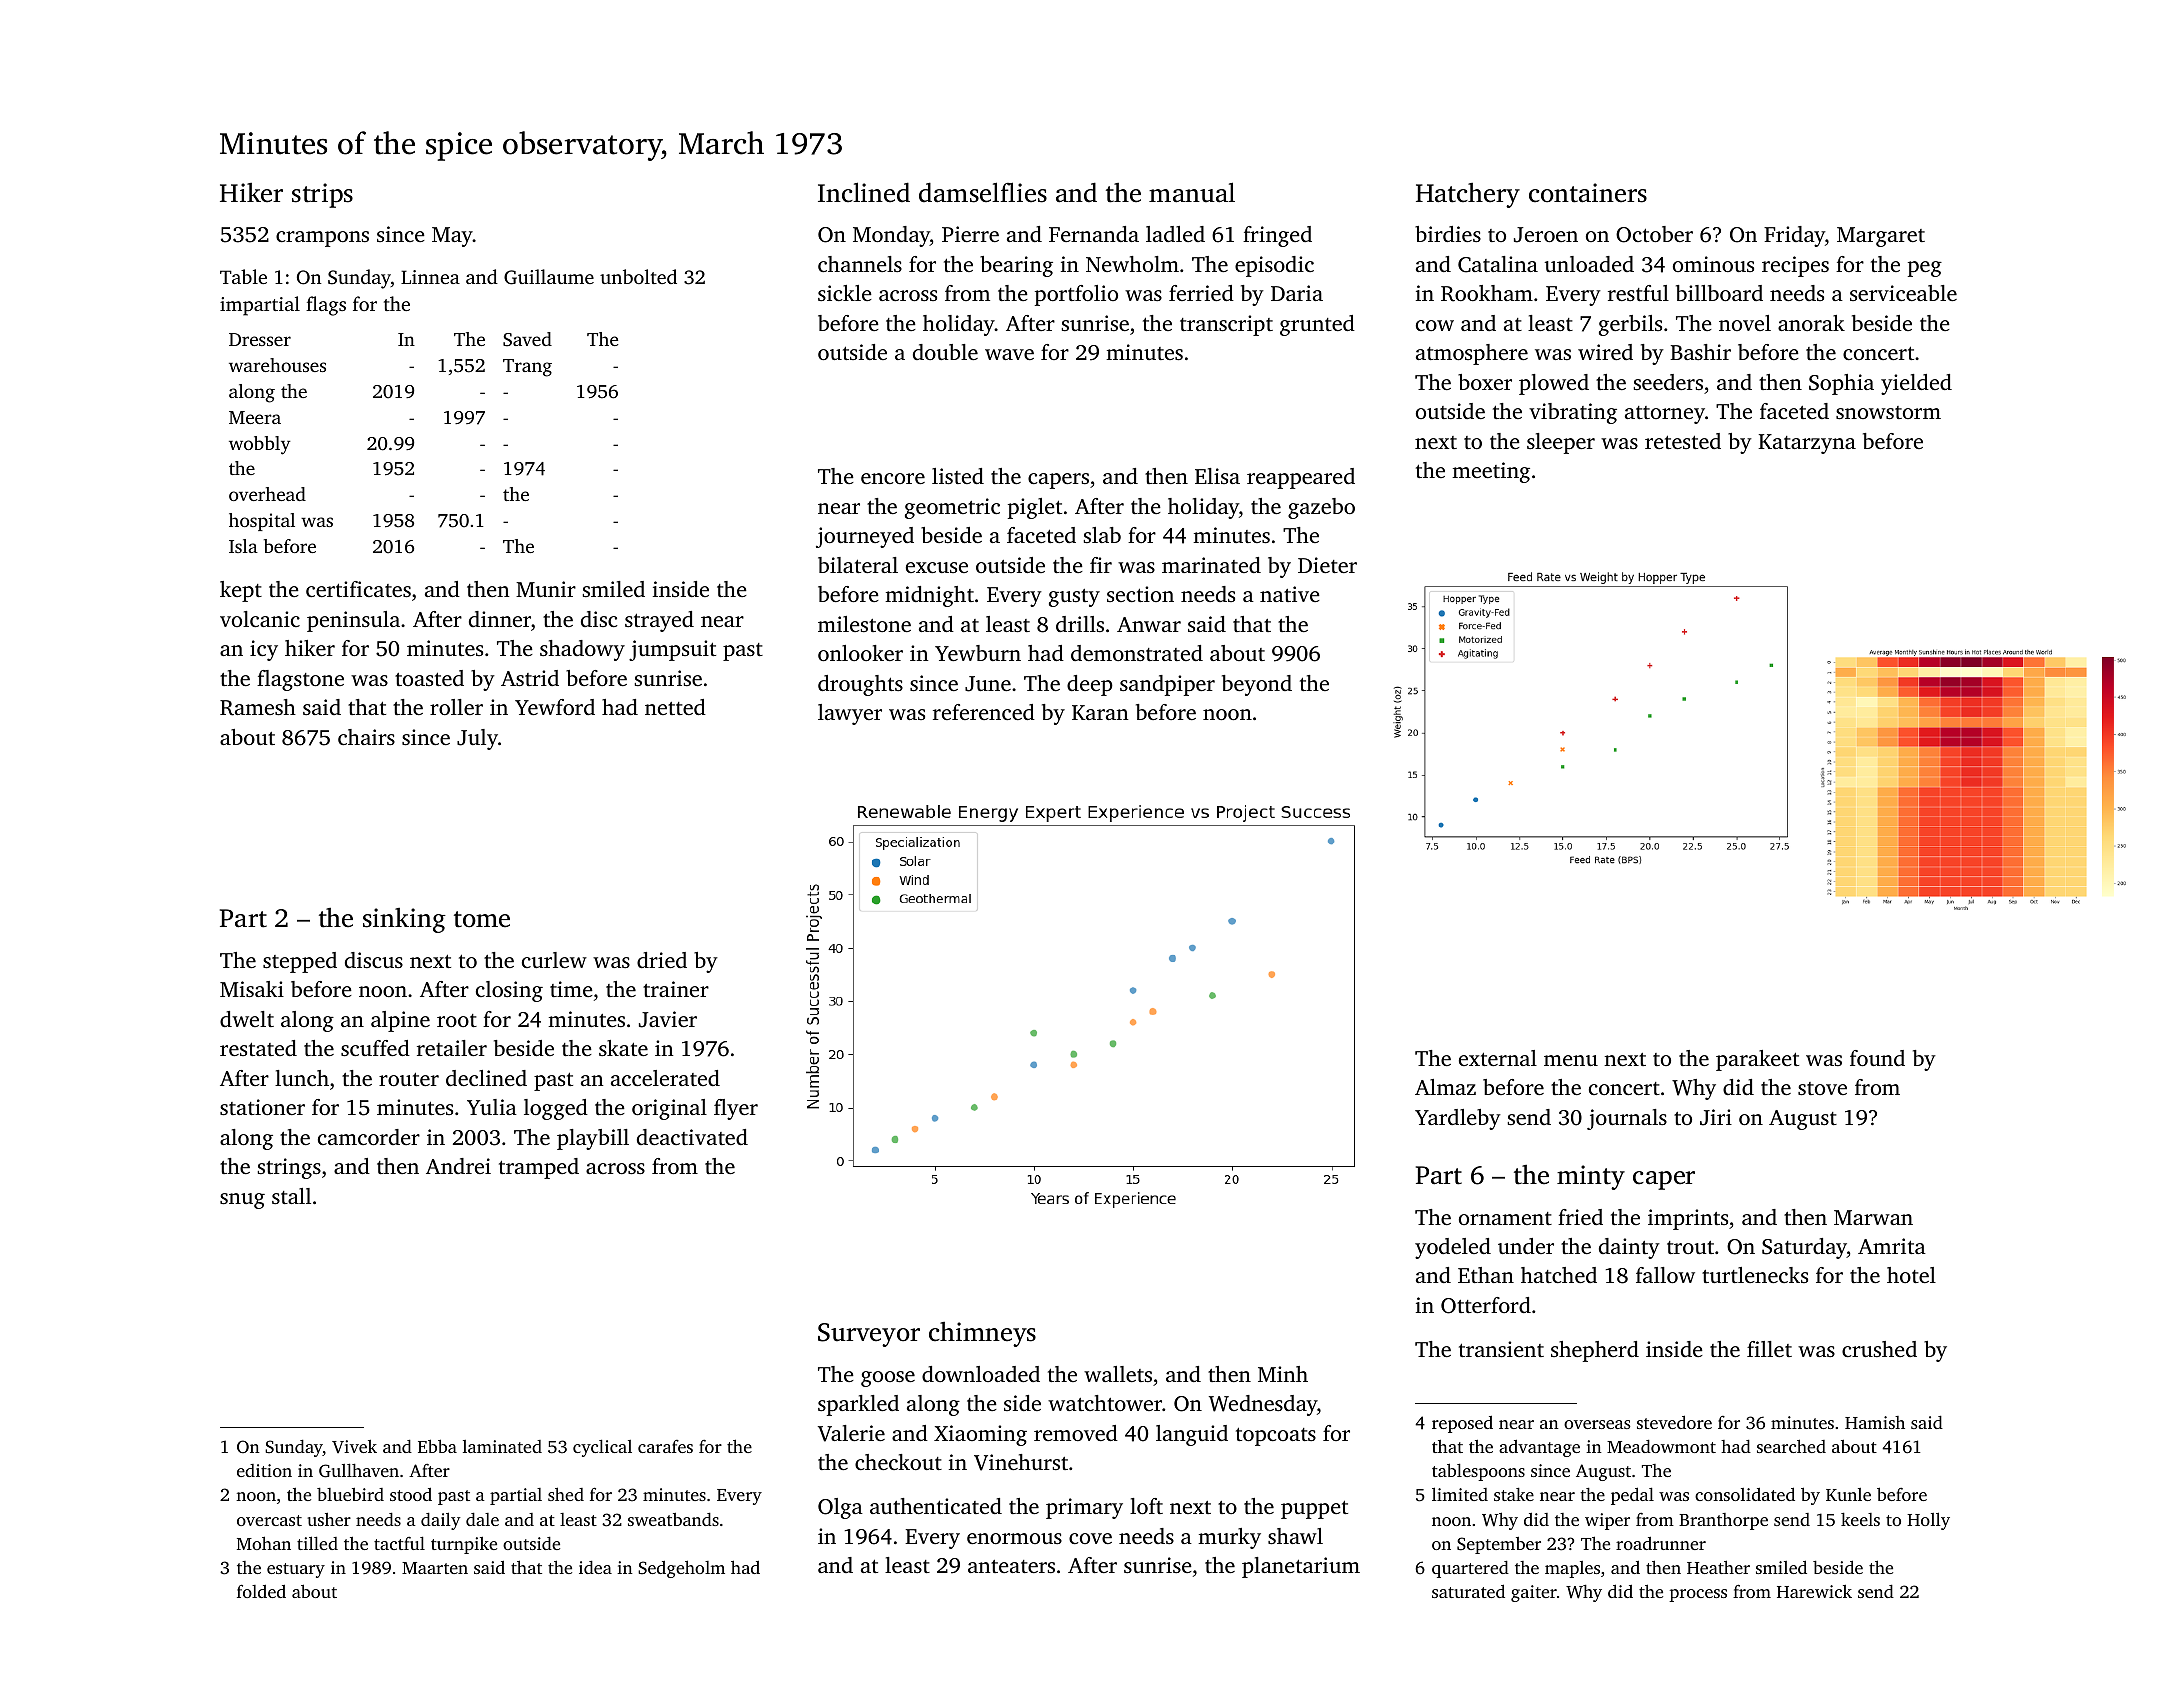 The height and width of the screenshot is (1683, 2178). What do you see at coordinates (982, 1334) in the screenshot?
I see `chimneys` at bounding box center [982, 1334].
